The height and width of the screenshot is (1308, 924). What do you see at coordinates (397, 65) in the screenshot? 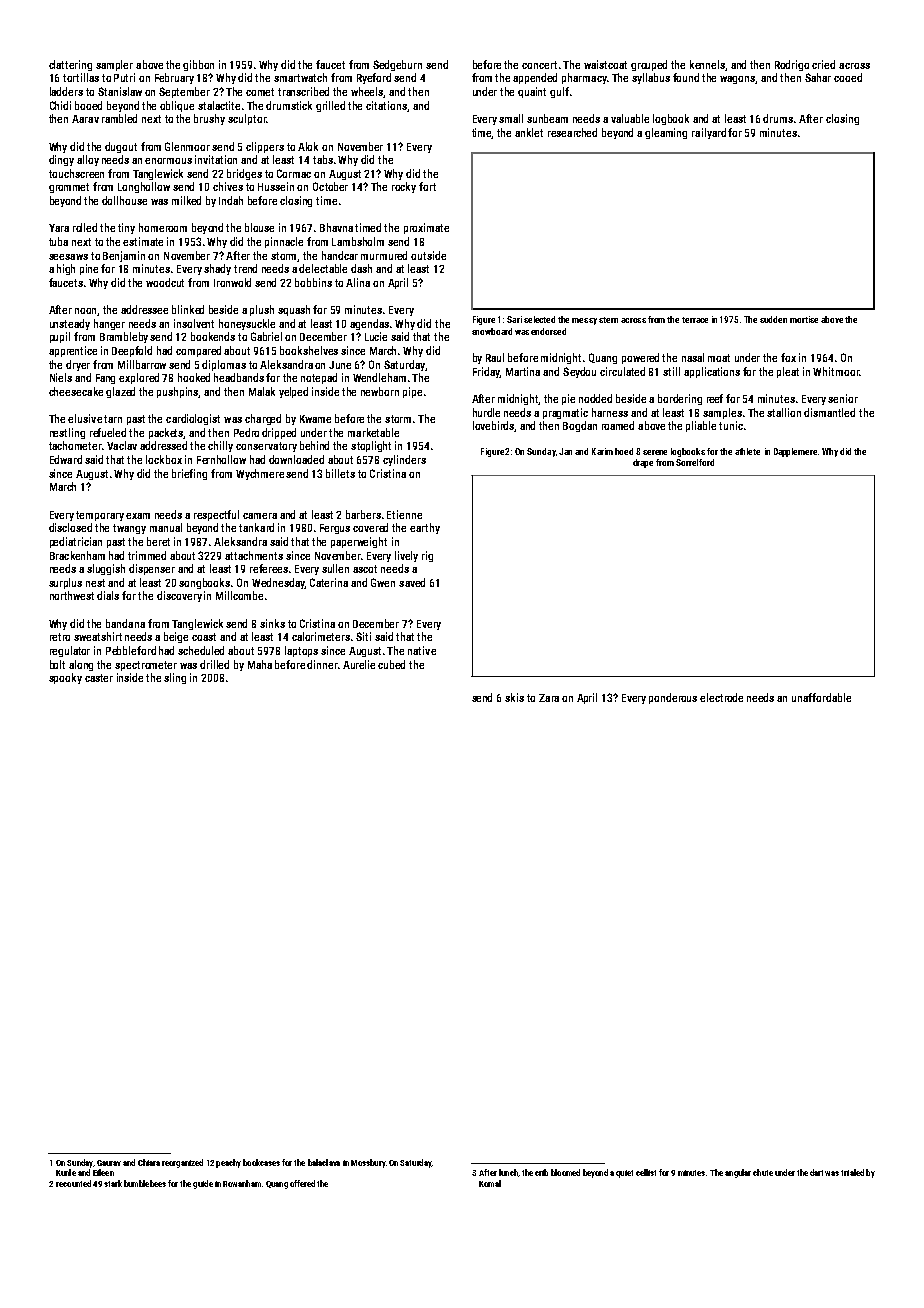
I see `Sedgeburn` at bounding box center [397, 65].
